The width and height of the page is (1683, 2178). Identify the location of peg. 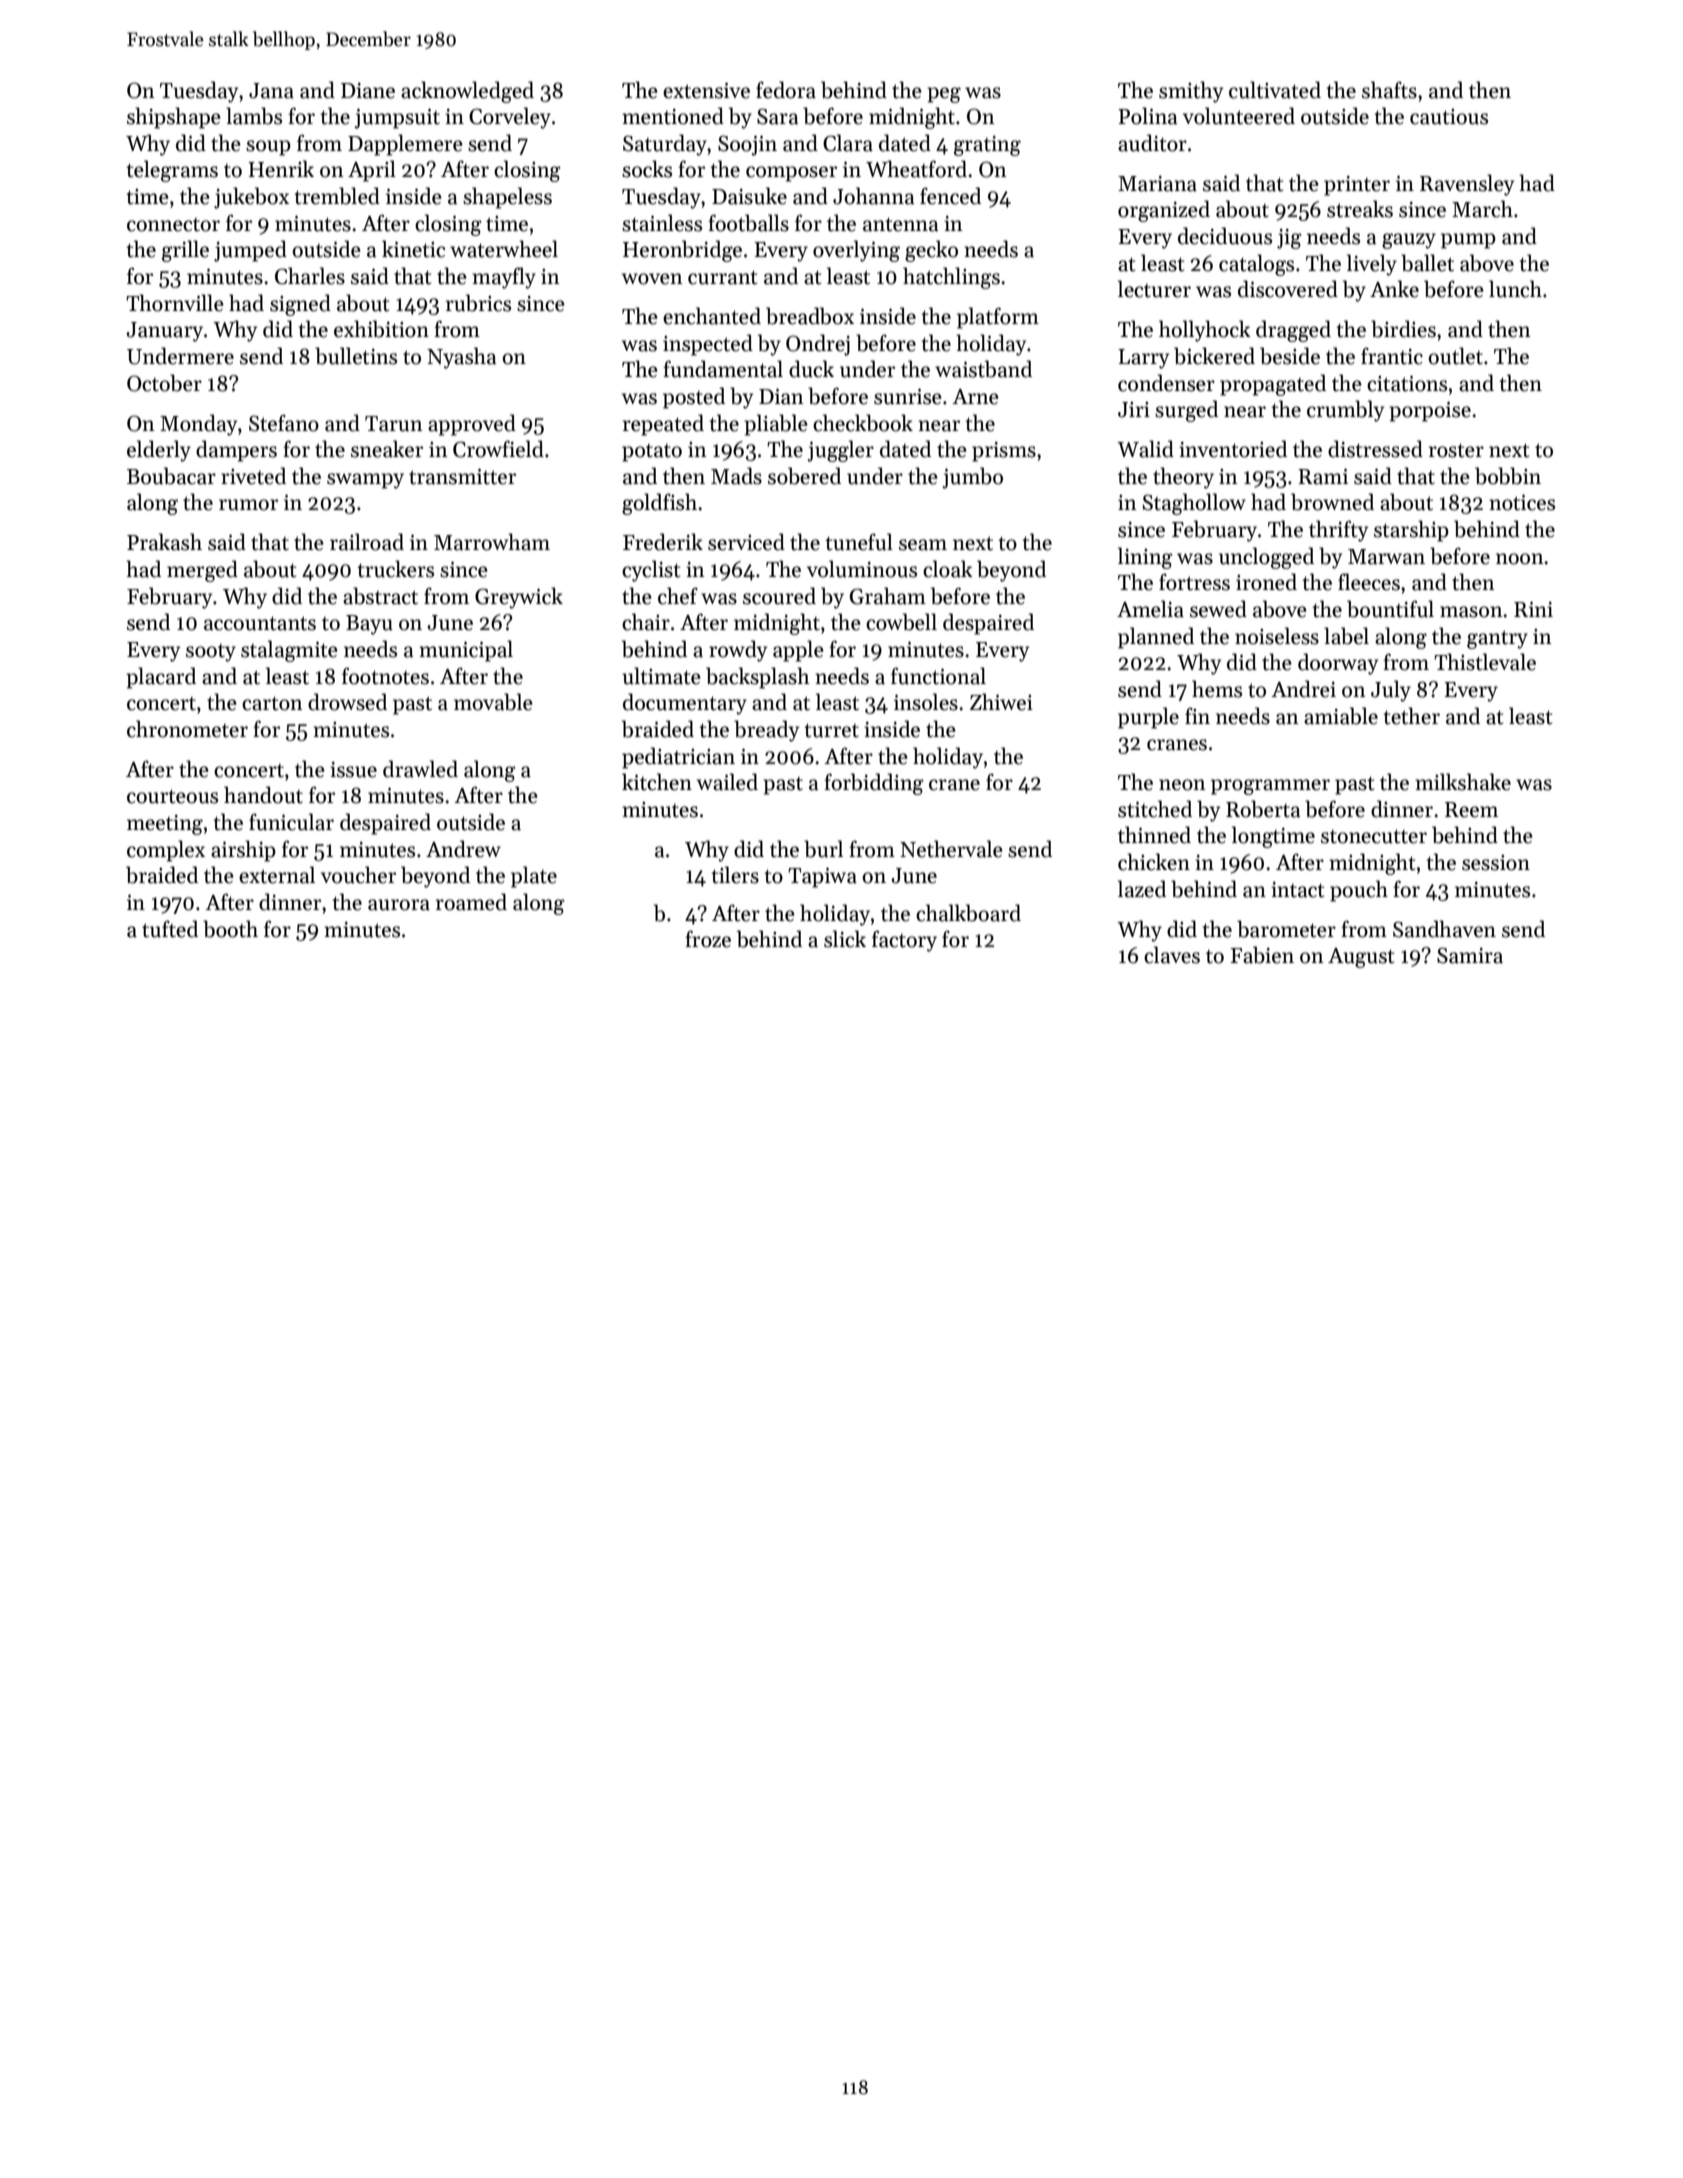
(944, 95).
